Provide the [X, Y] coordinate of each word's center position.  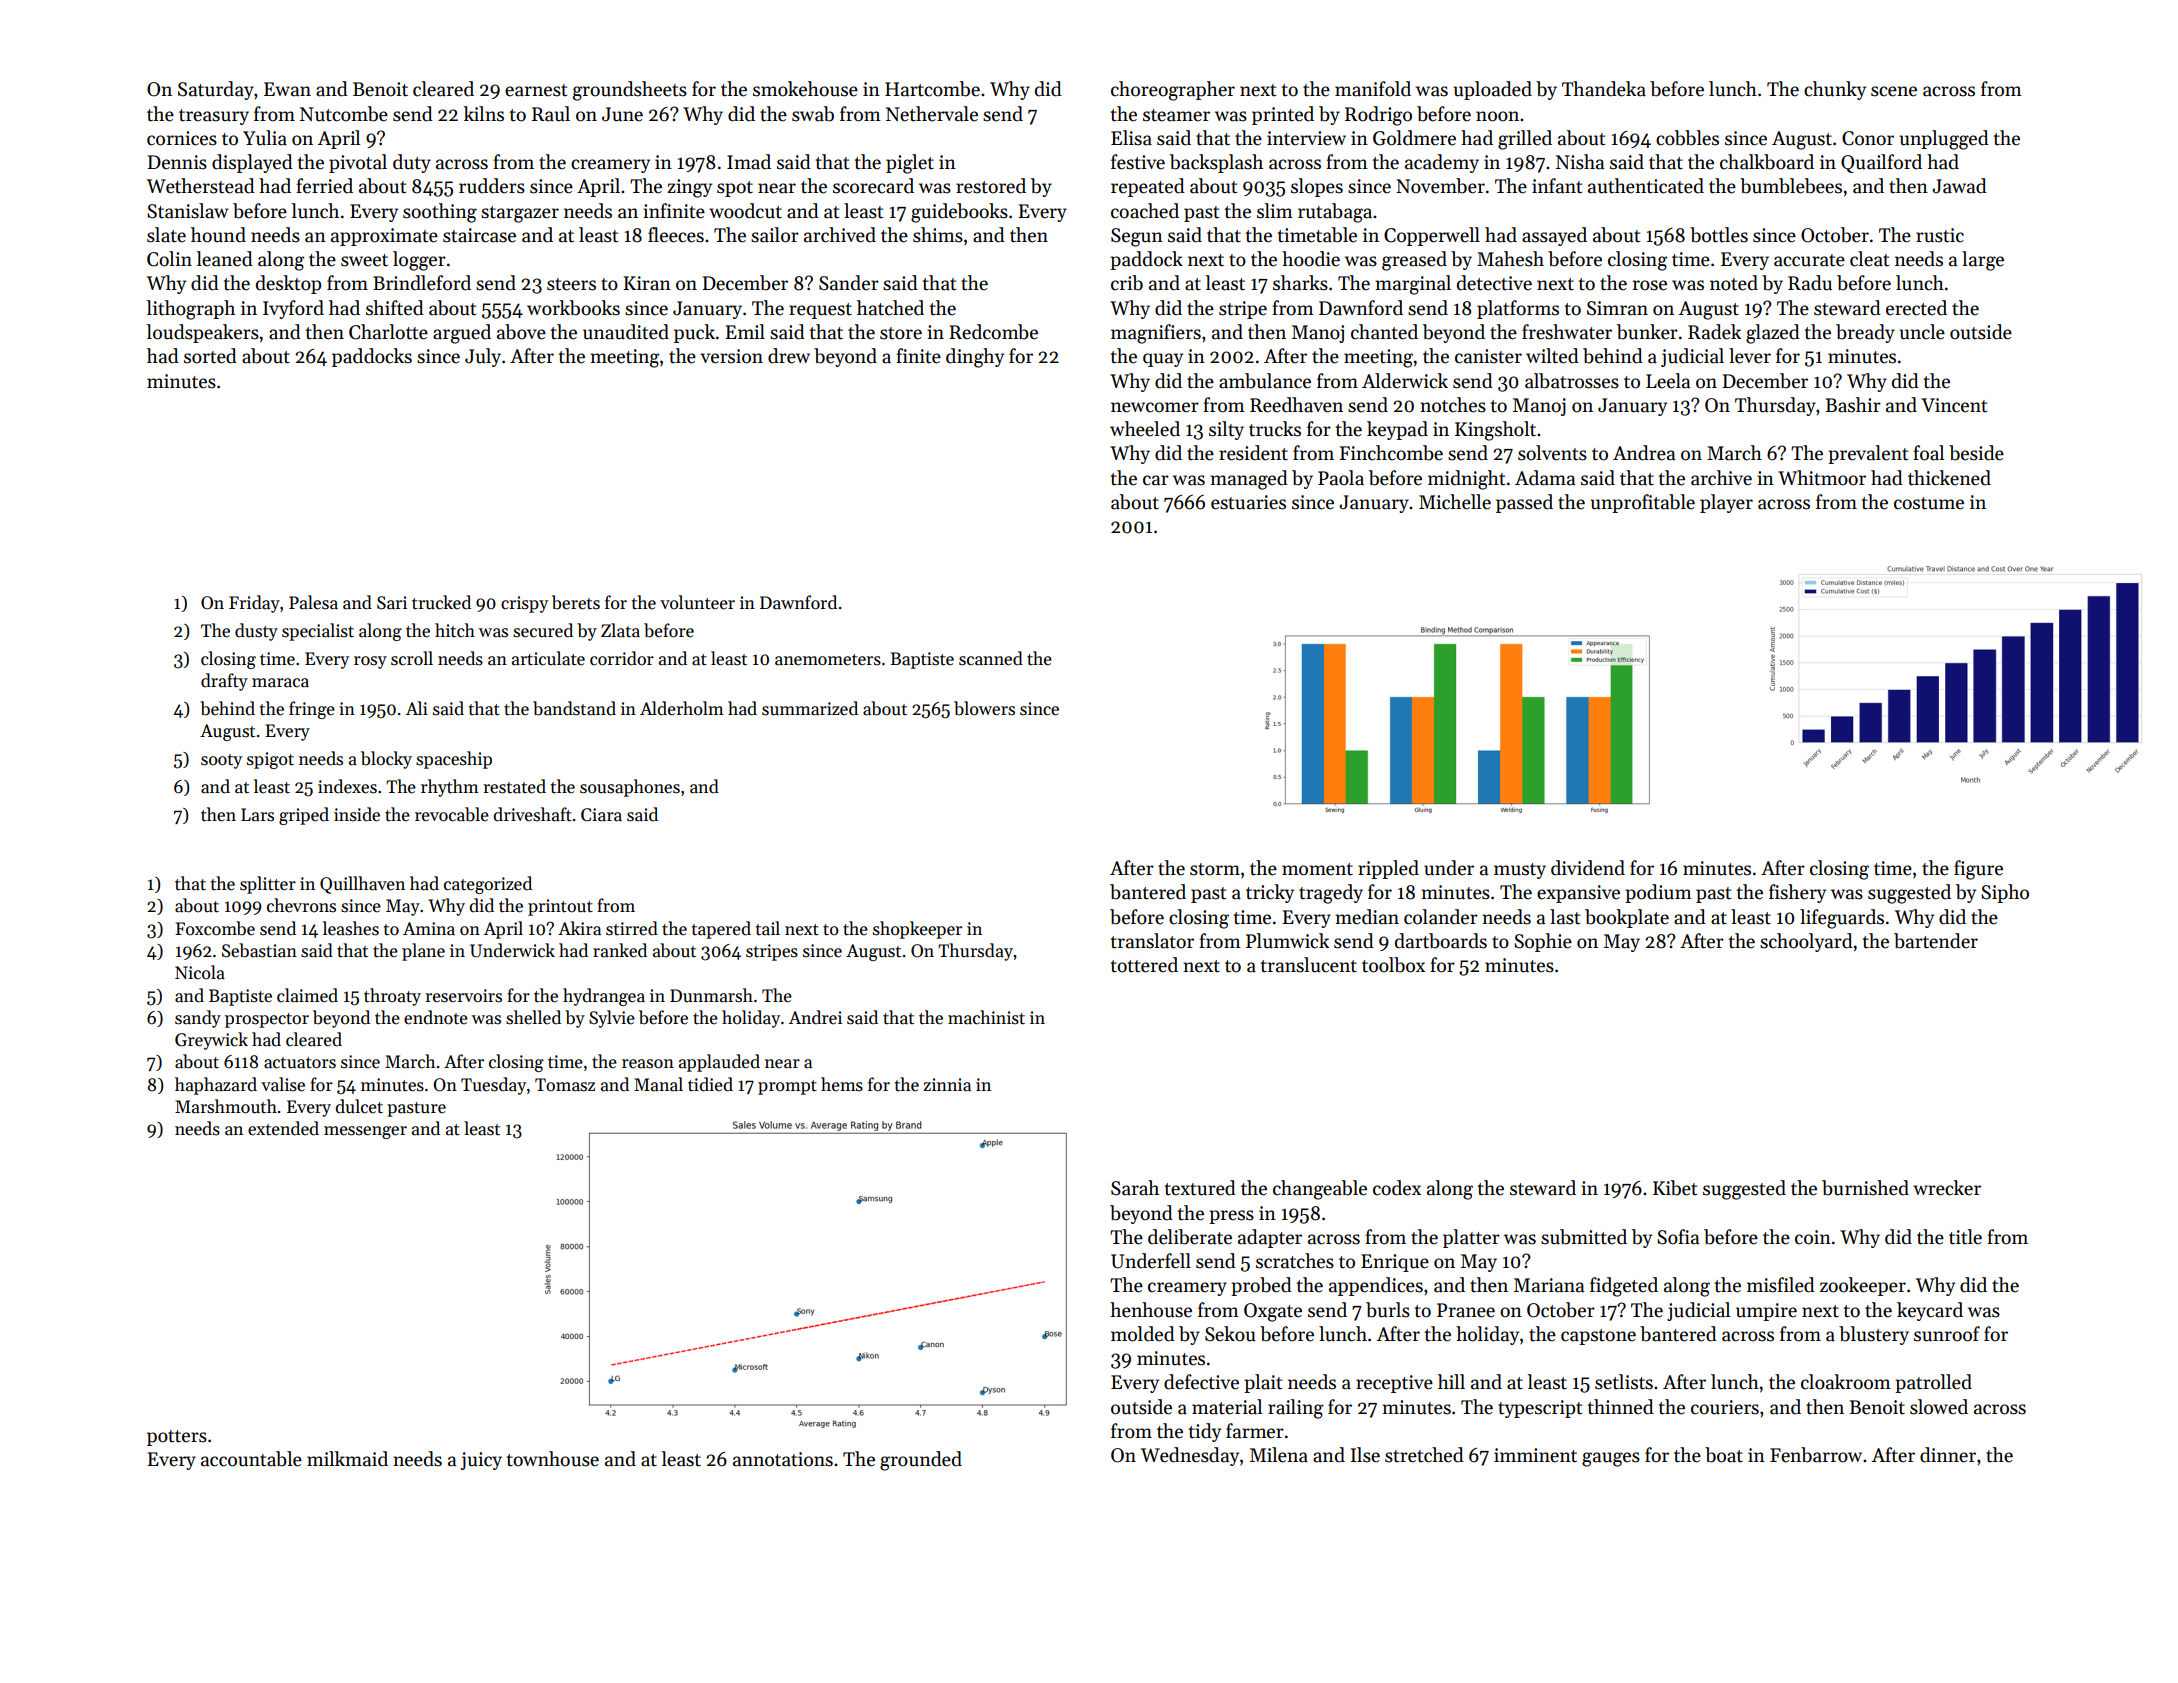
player [1726, 503]
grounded [921, 1461]
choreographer [1173, 91]
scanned [991, 658]
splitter [268, 885]
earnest [536, 90]
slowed [1939, 1407]
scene [1894, 91]
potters [177, 1438]
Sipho [2005, 893]
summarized [810, 708]
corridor [622, 658]
